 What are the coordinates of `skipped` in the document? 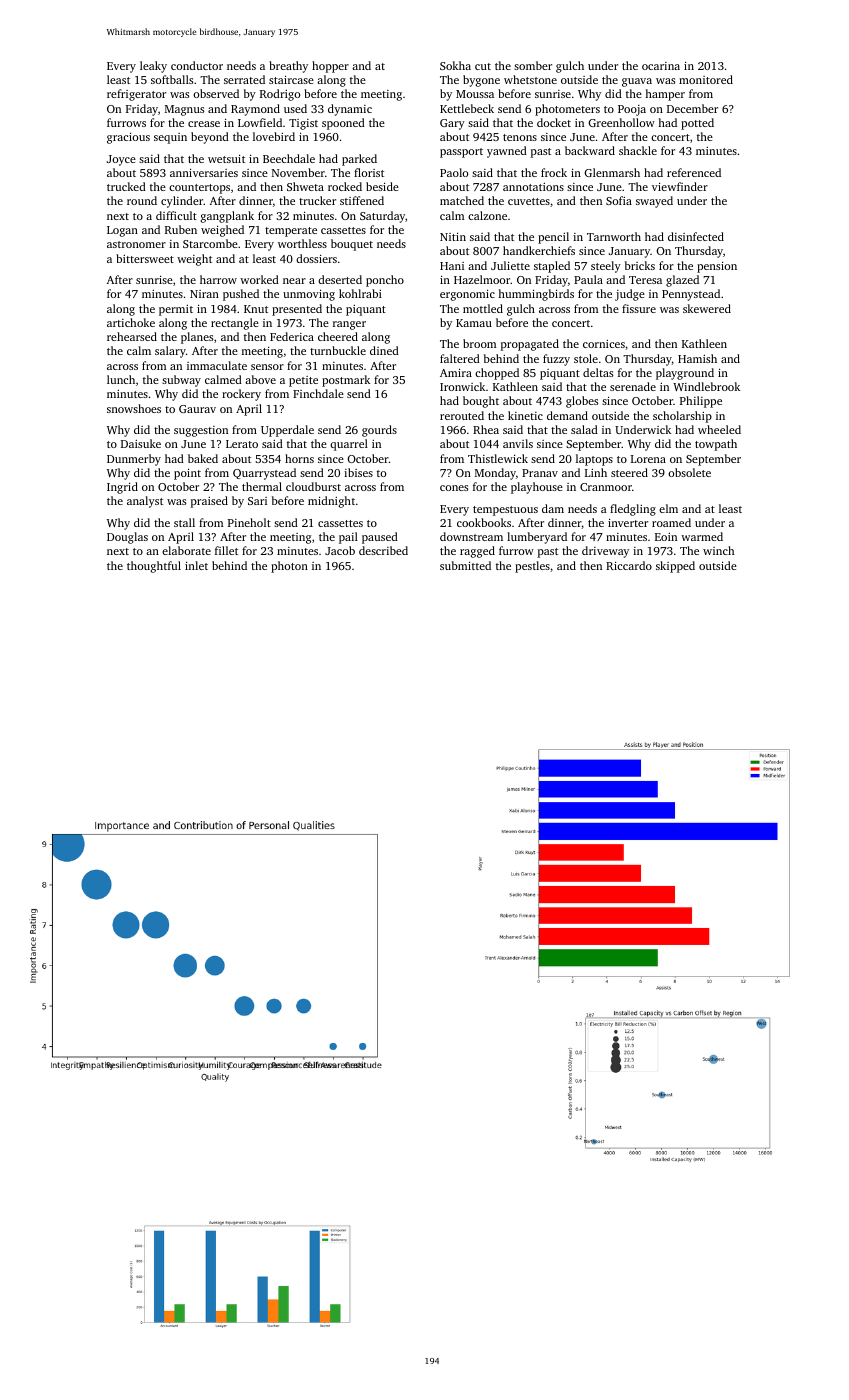 It's located at (675, 567).
